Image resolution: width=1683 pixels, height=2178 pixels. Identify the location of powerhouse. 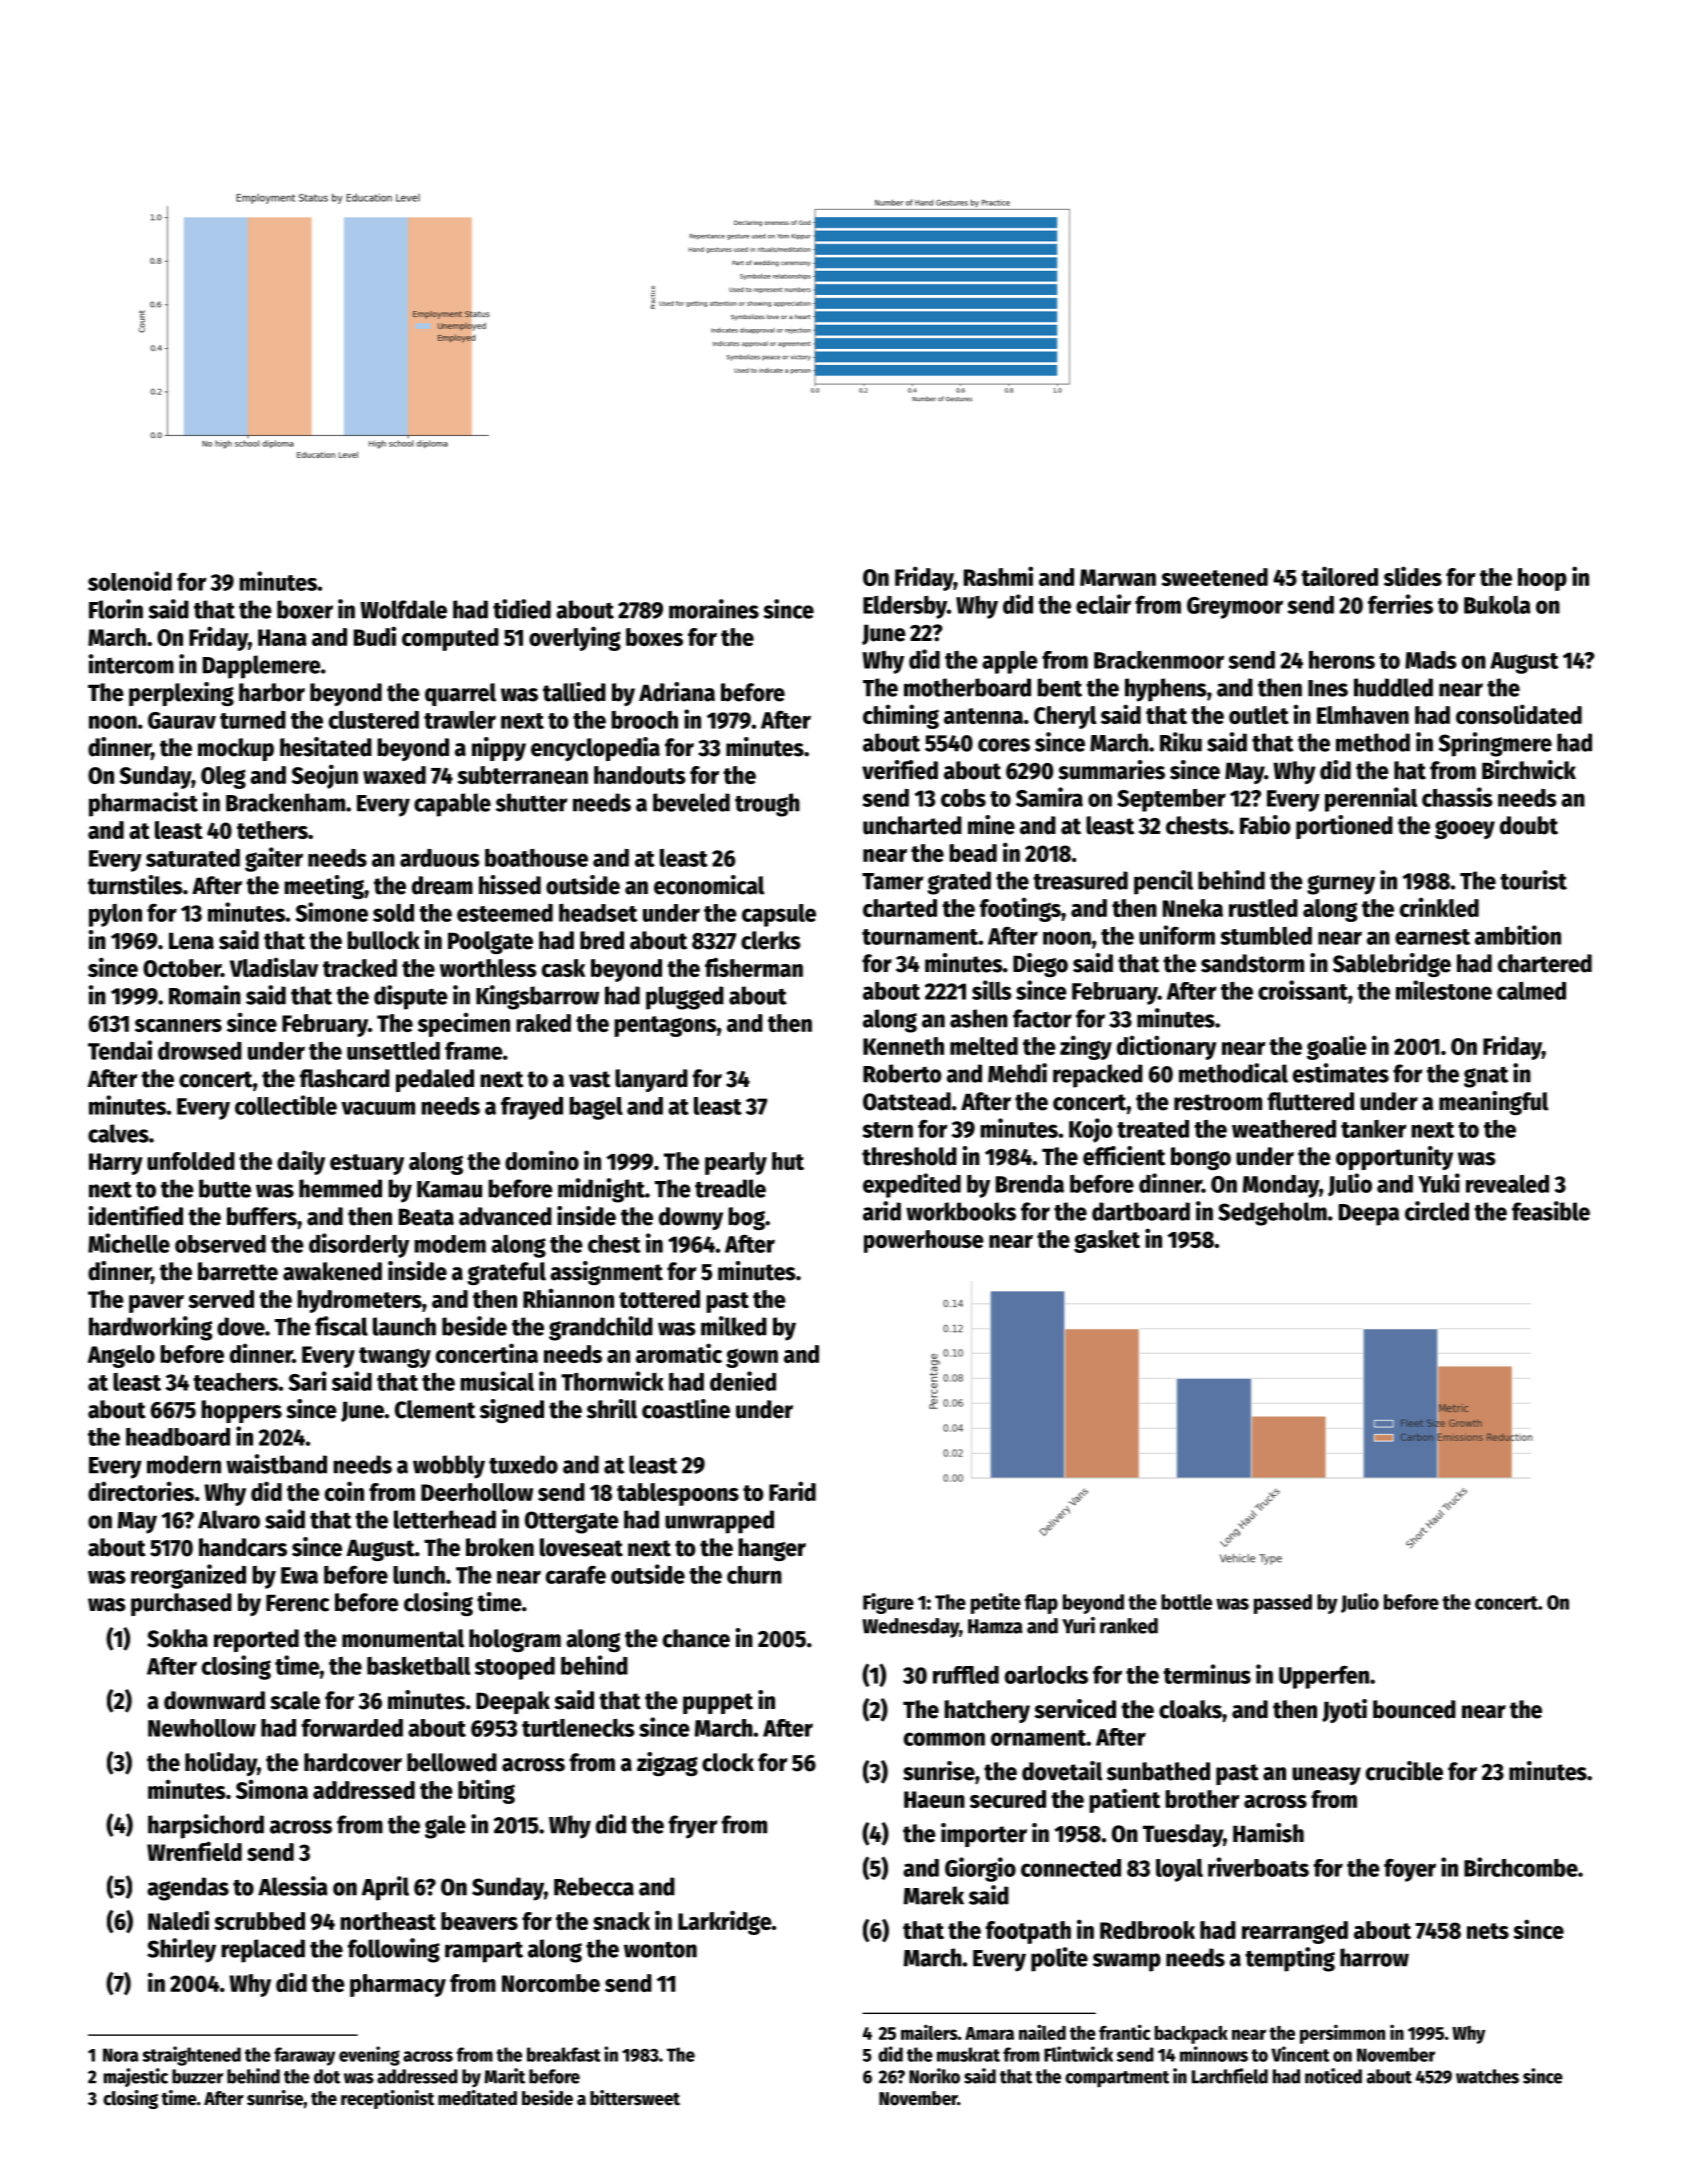
(924, 1241).
